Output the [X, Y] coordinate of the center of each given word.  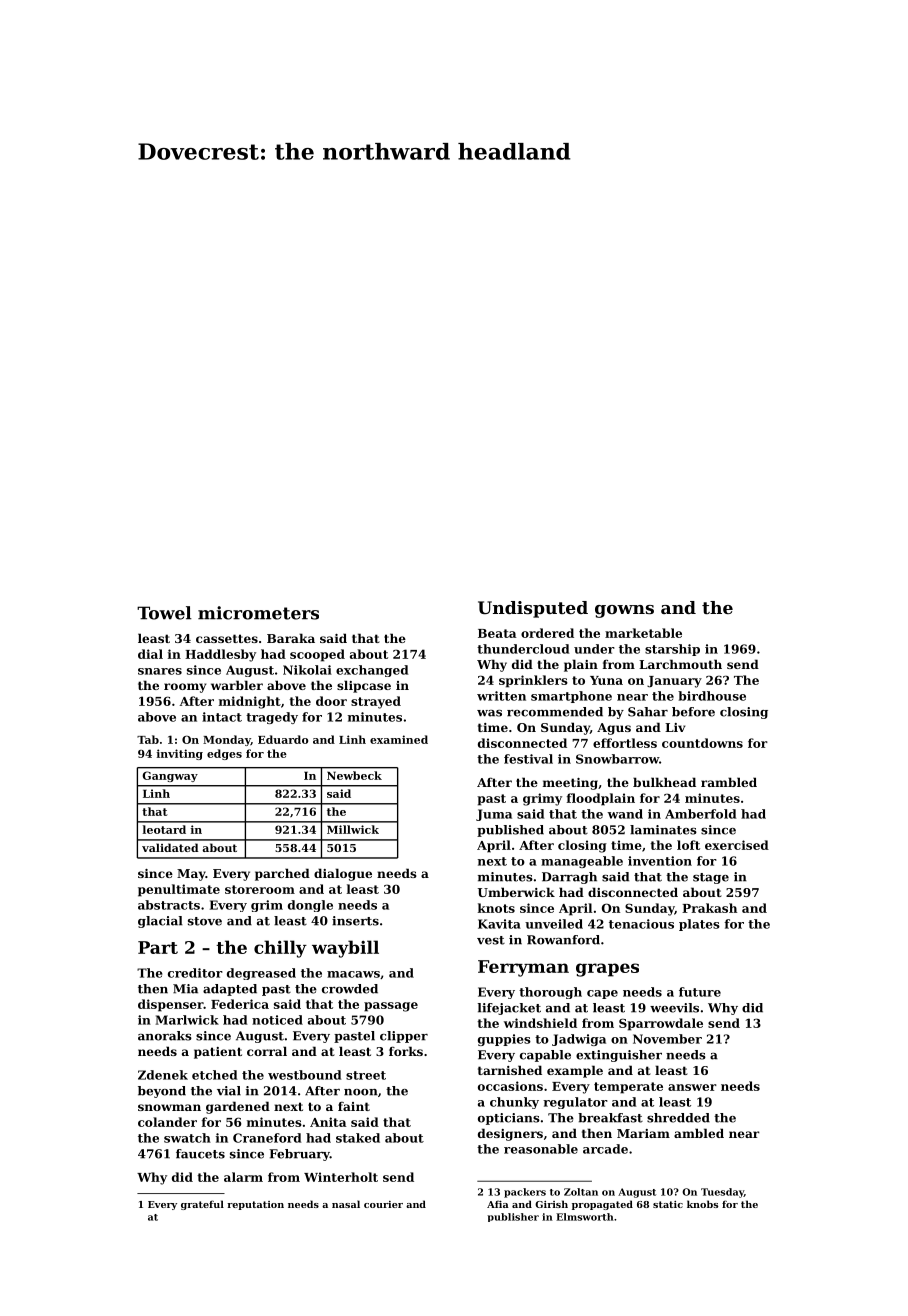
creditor [195, 973]
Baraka [291, 638]
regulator [575, 1103]
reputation [255, 1205]
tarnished [510, 1070]
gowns [624, 611]
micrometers [258, 613]
